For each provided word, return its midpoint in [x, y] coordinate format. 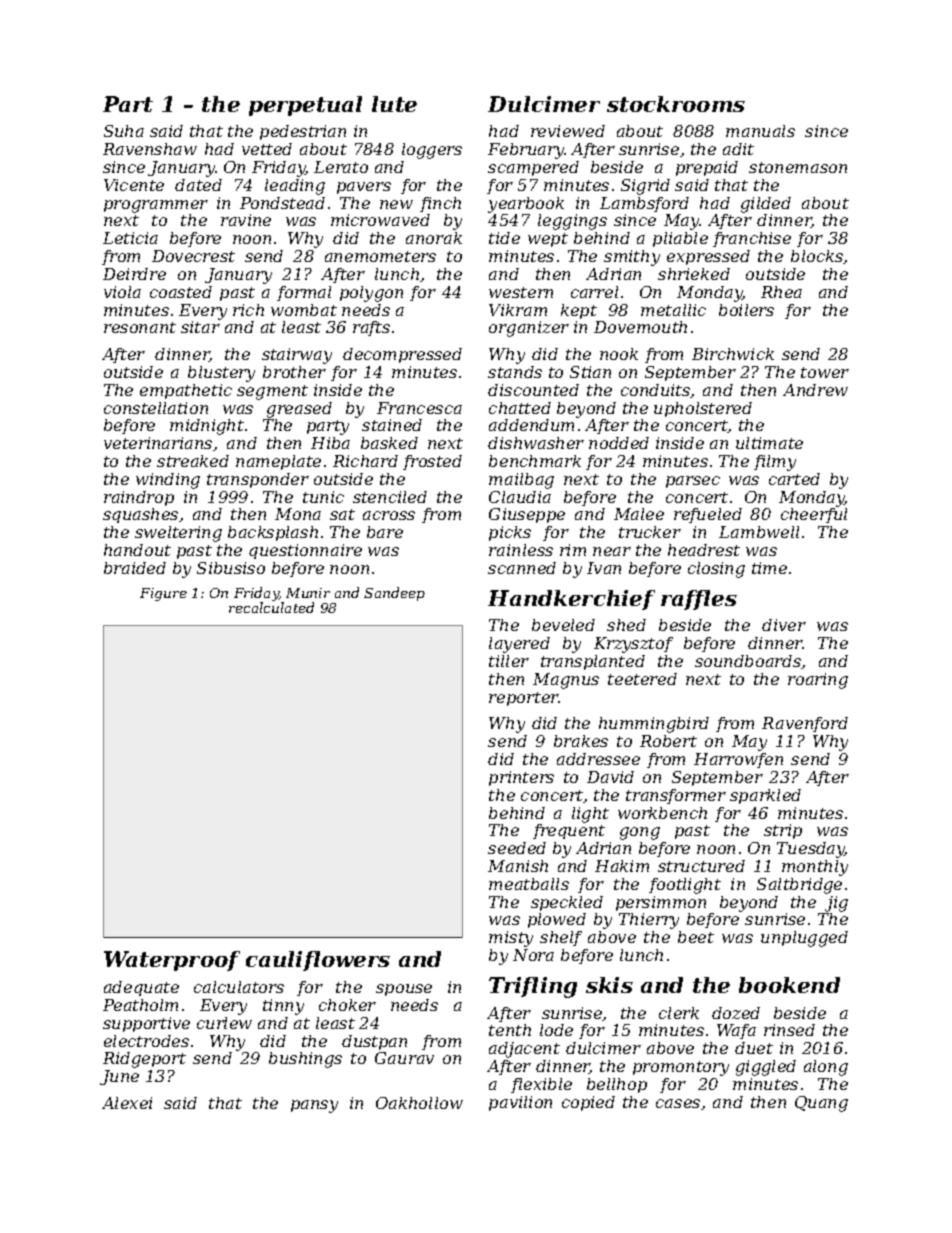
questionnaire [305, 551]
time [769, 568]
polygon [371, 294]
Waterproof [172, 961]
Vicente [134, 185]
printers [521, 778]
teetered [642, 679]
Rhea [781, 292]
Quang [821, 1104]
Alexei [127, 1103]
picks [510, 533]
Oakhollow [419, 1103]
